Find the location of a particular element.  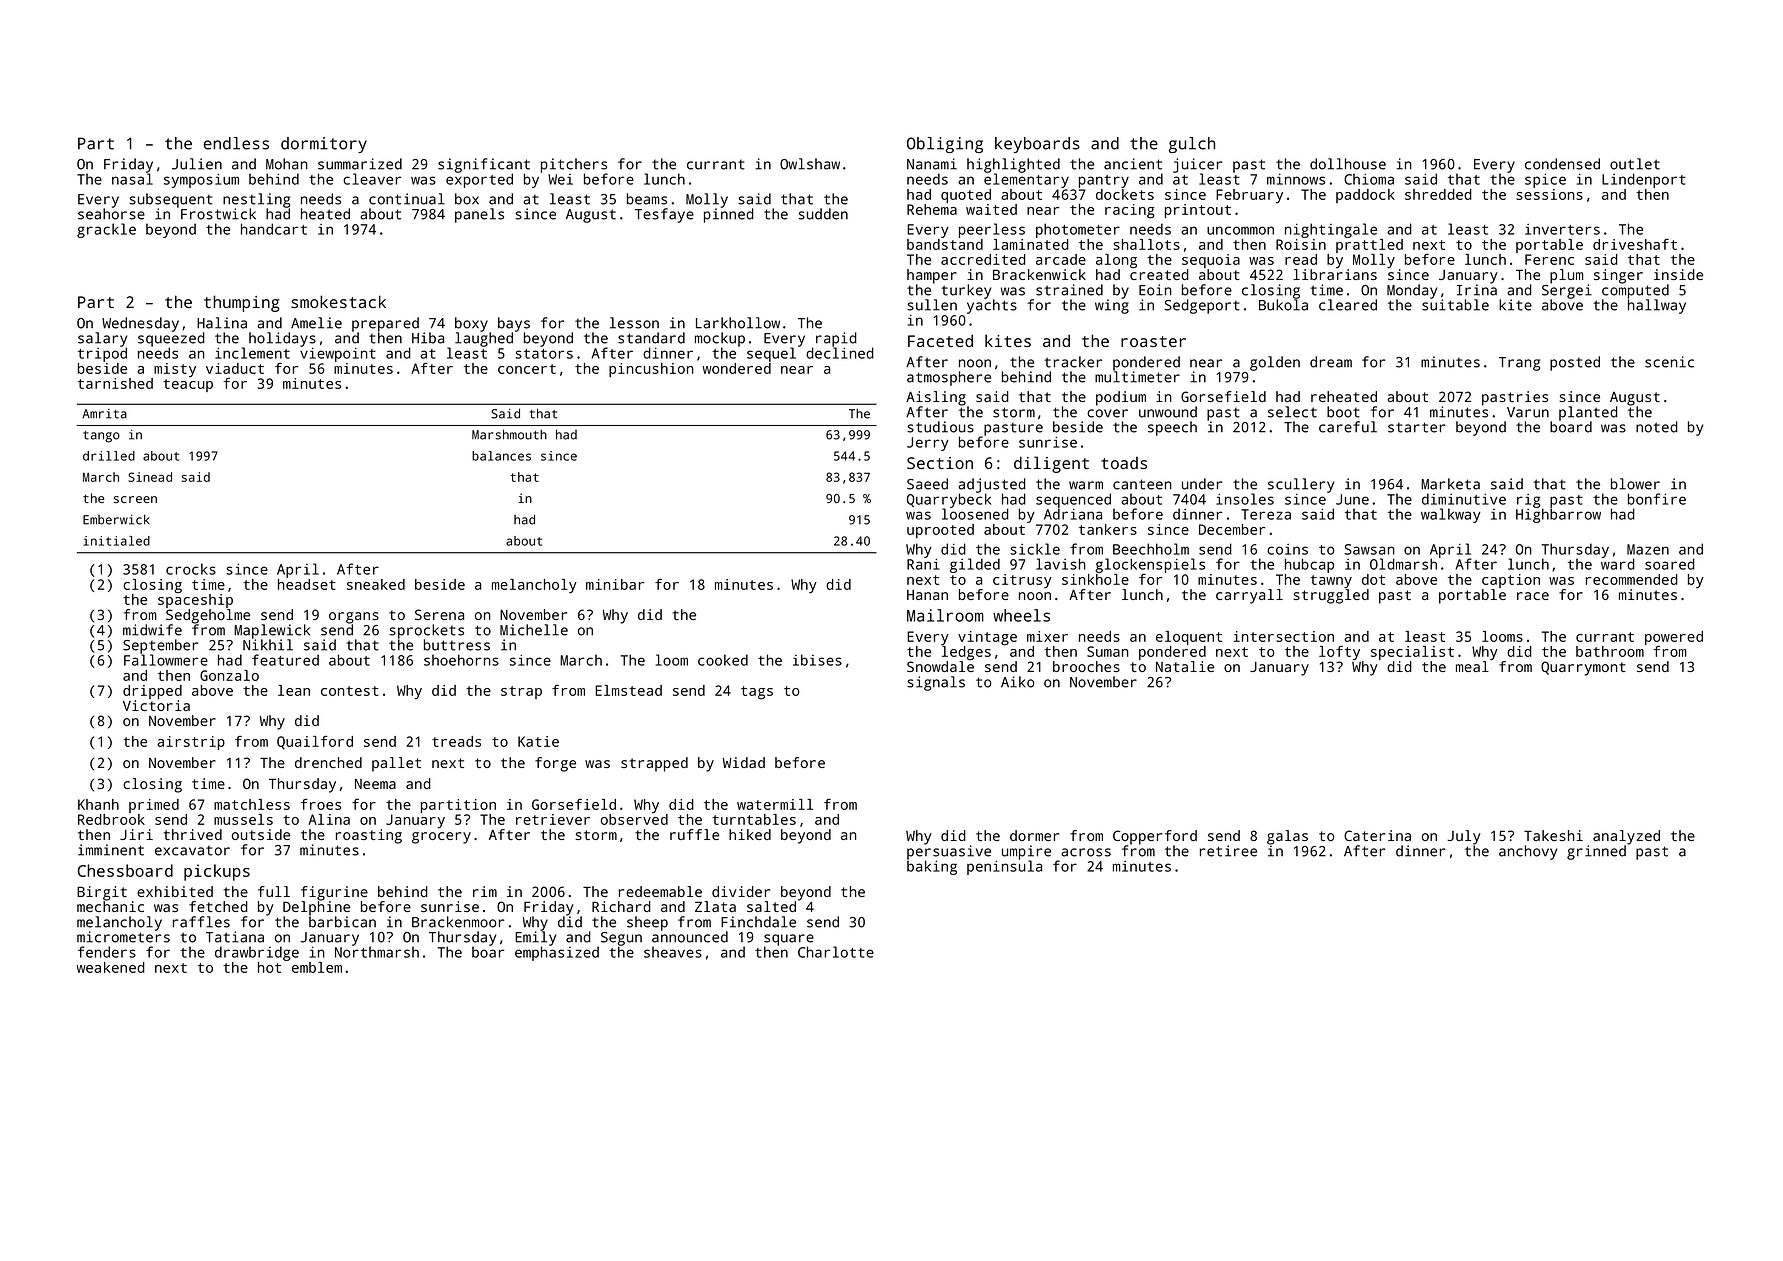

Sergei is located at coordinates (1567, 291).
